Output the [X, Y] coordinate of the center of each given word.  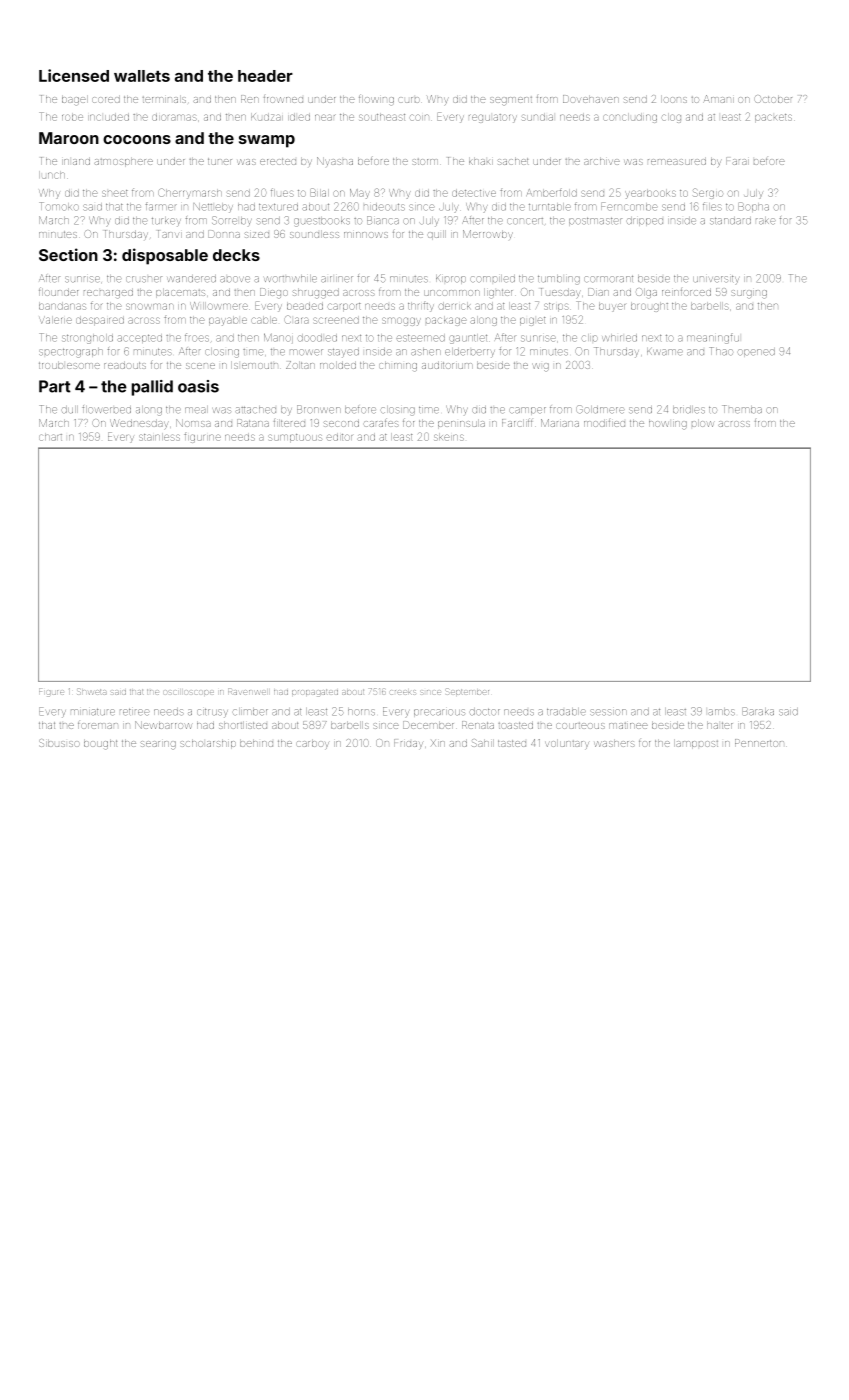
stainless [159, 437]
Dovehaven [591, 99]
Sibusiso [59, 743]
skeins [449, 437]
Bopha [753, 207]
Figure [51, 692]
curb [408, 100]
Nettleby [213, 208]
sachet [513, 161]
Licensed [74, 75]
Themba [742, 409]
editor [339, 437]
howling [668, 424]
